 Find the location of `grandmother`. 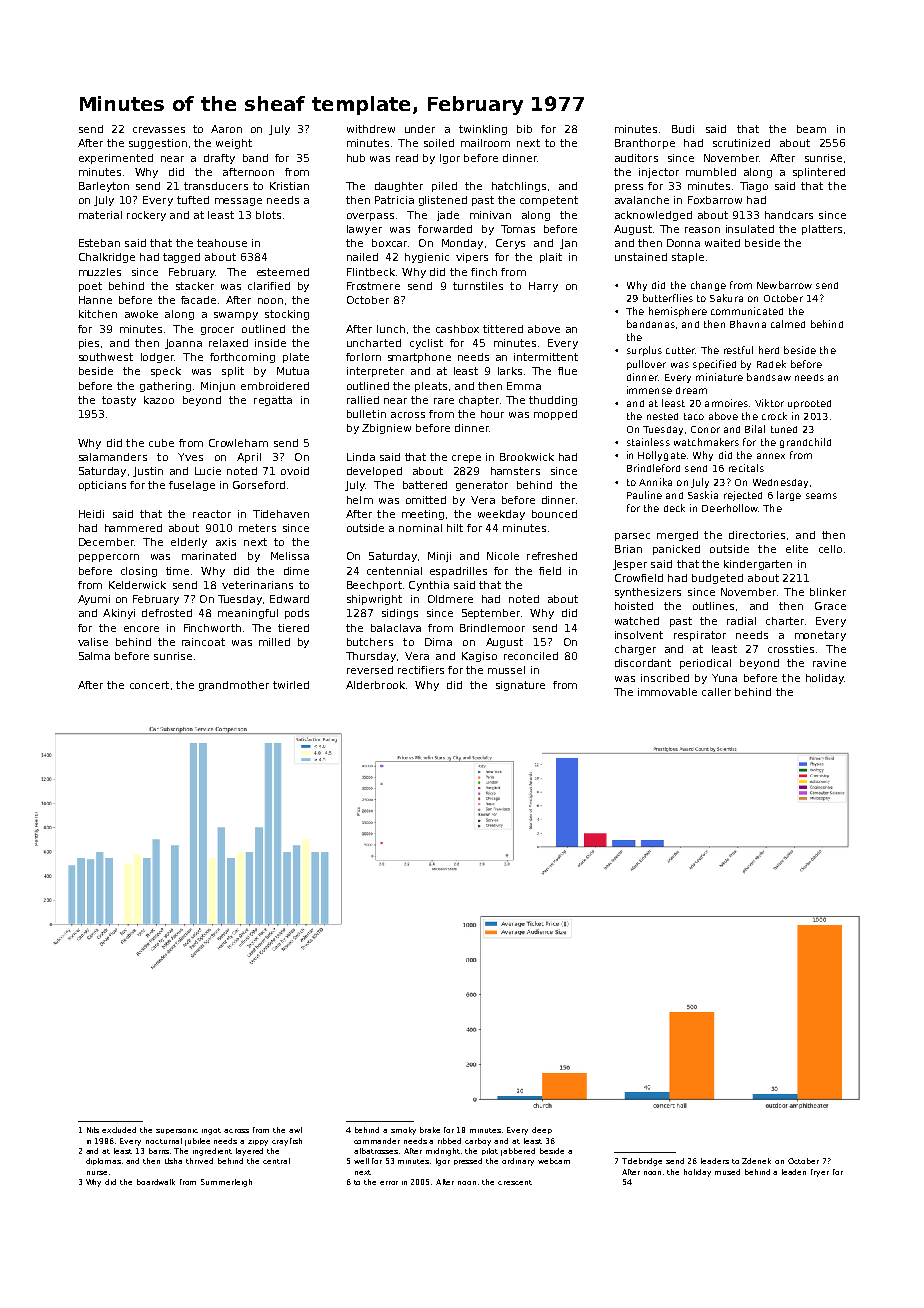

grandmother is located at coordinates (234, 686).
